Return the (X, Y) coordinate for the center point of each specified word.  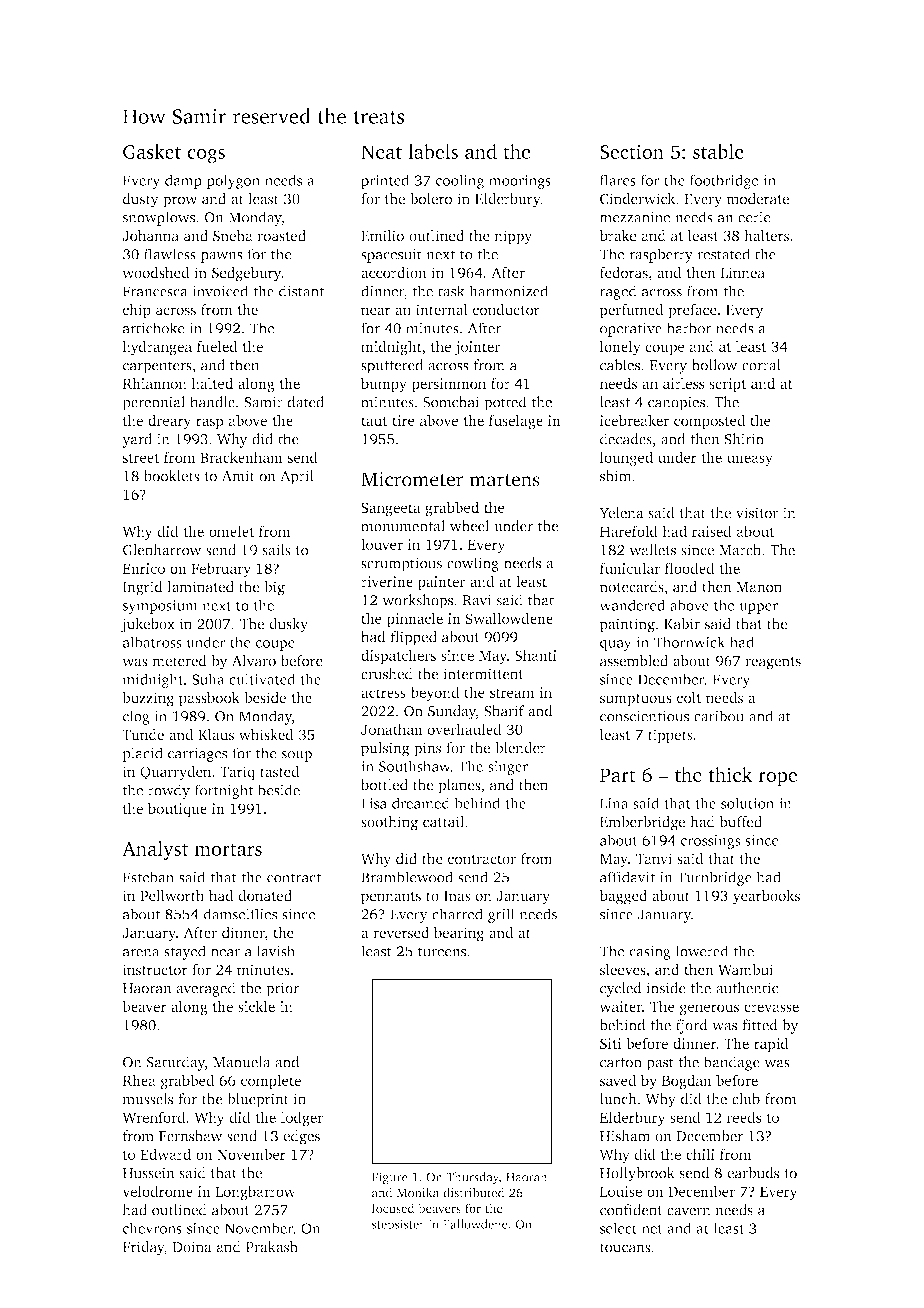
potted (505, 403)
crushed (387, 674)
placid (142, 754)
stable (718, 151)
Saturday (176, 1063)
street (141, 458)
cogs (206, 156)
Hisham (625, 1136)
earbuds (753, 1173)
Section (632, 151)
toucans (625, 1248)
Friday (143, 1248)
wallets (652, 550)
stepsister (398, 1225)
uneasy (750, 460)
